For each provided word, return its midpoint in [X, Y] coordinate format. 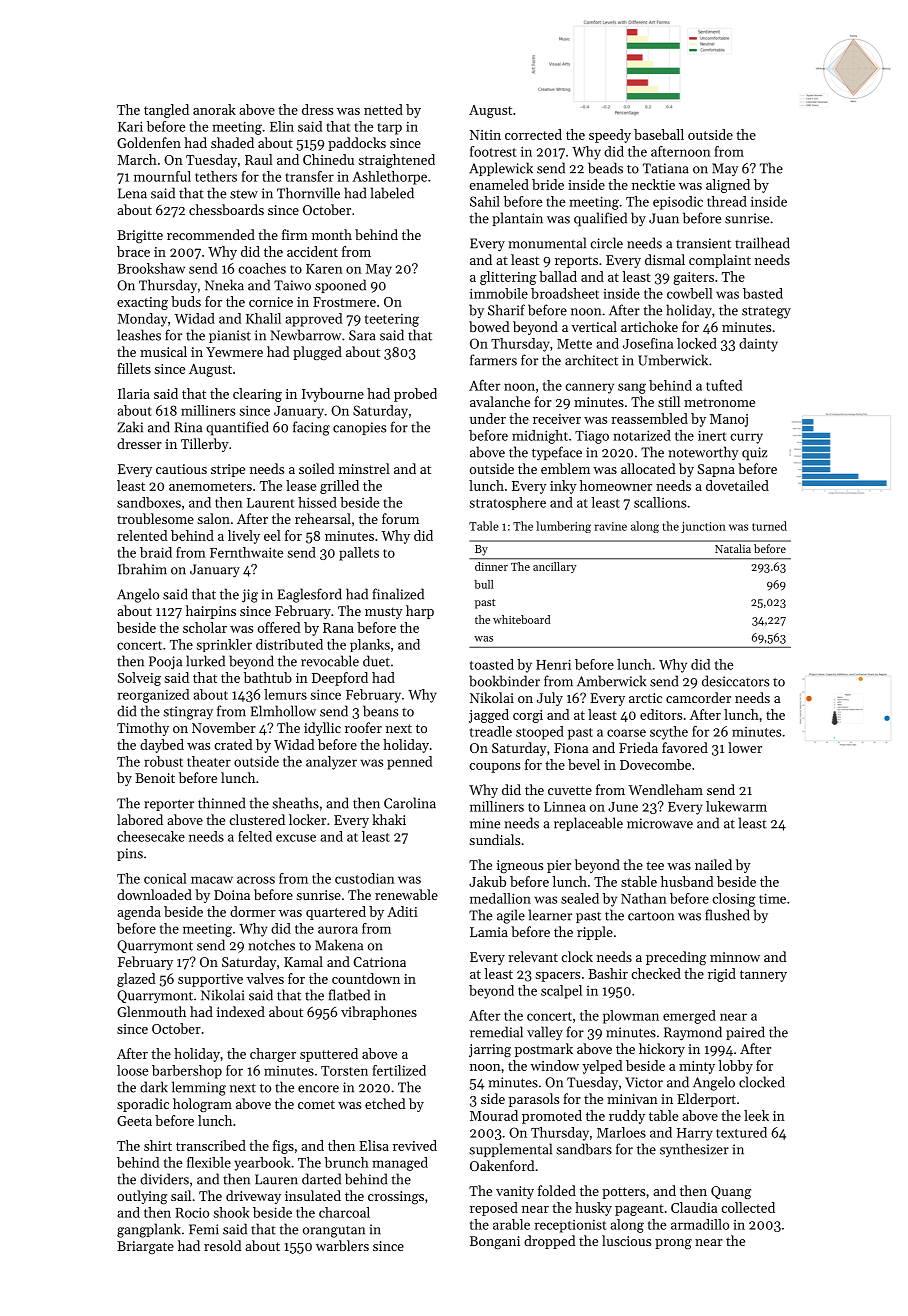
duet [376, 661]
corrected [533, 134]
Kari [130, 126]
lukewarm [736, 806]
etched [385, 1103]
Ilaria [134, 393]
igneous [520, 866]
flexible [209, 1162]
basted [763, 293]
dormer [253, 911]
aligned [728, 186]
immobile [499, 293]
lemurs [285, 694]
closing [734, 900]
